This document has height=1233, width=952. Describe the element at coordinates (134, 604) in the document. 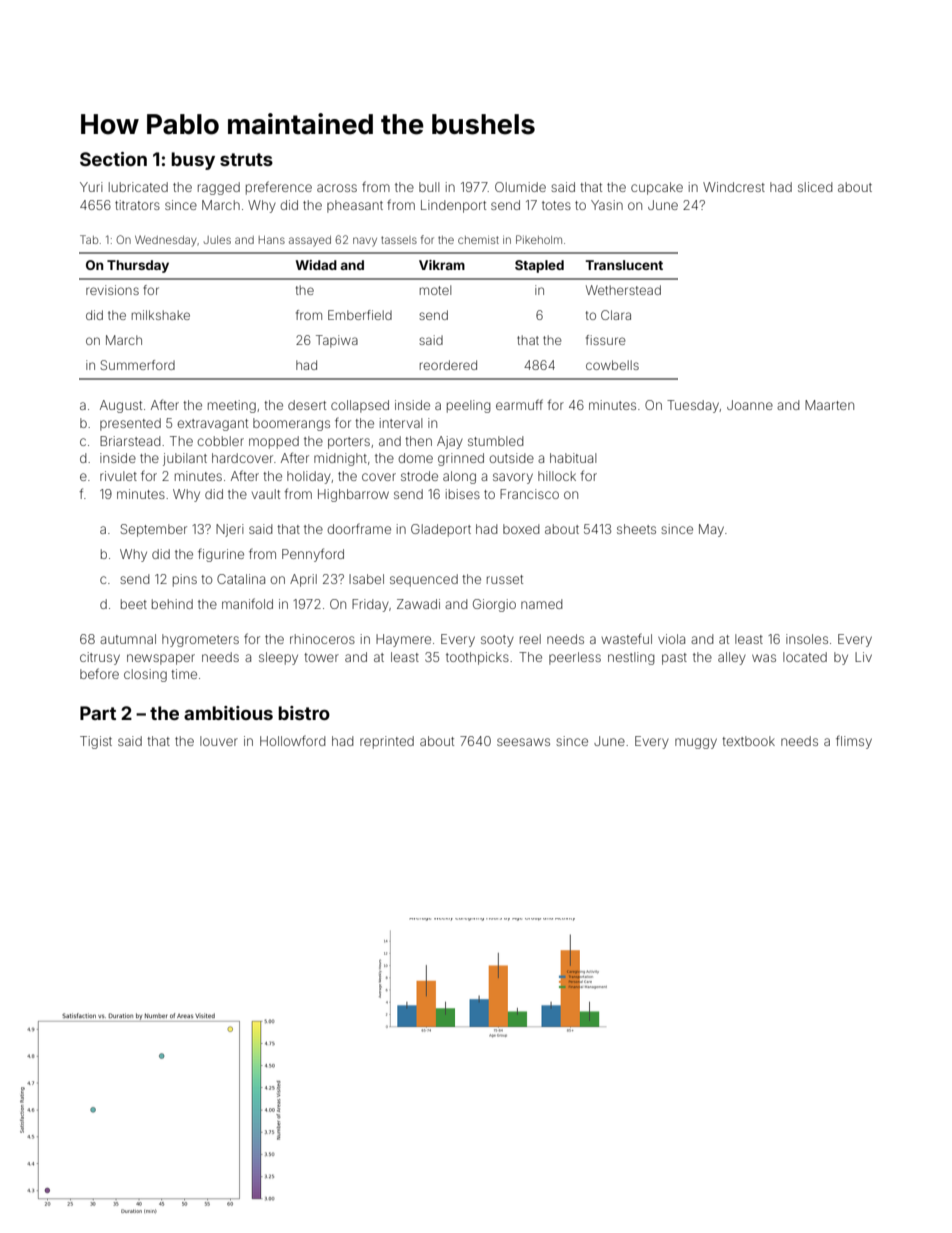

I see `beet` at that location.
